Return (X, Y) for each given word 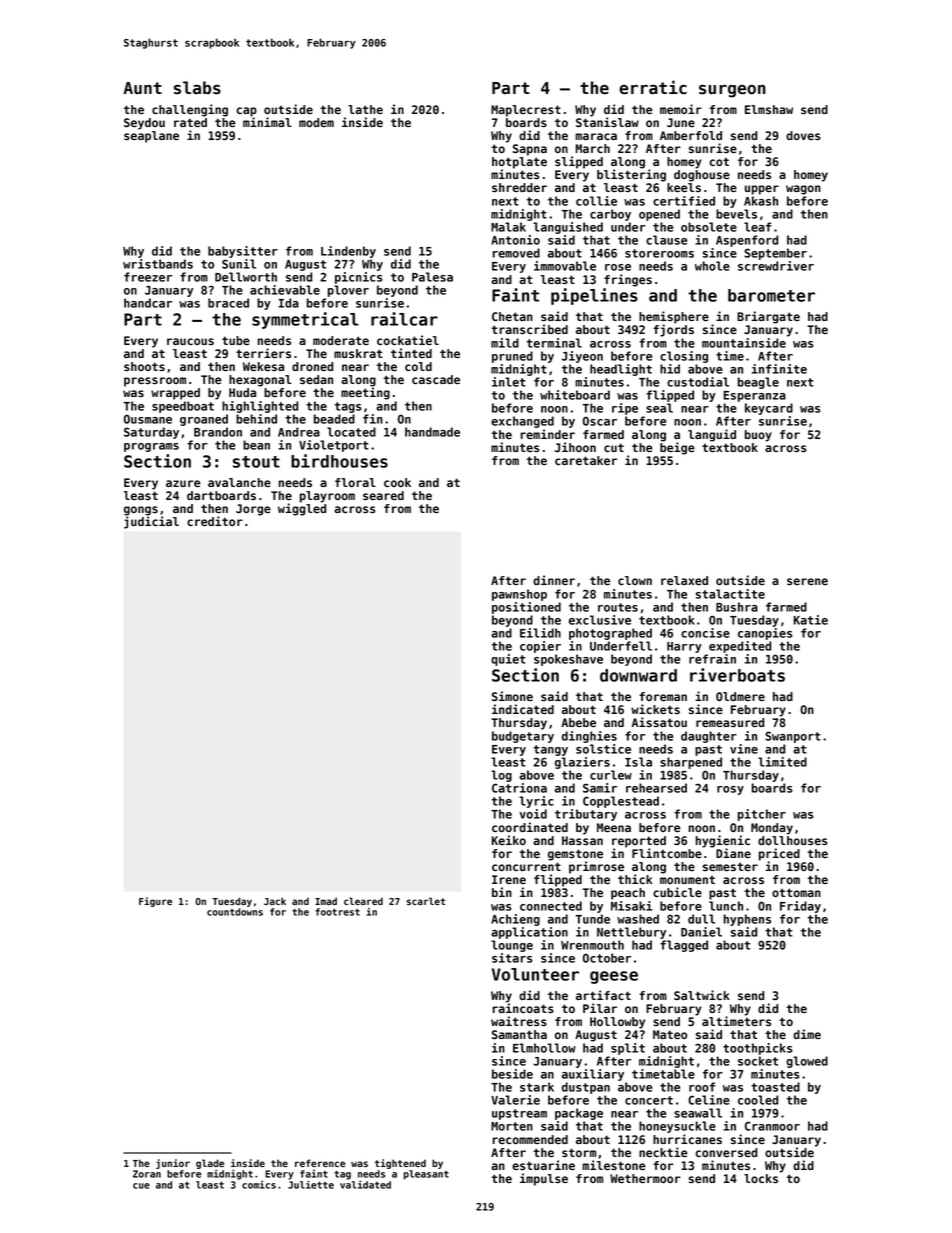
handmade (432, 432)
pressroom (155, 382)
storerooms (659, 253)
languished (568, 228)
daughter (709, 737)
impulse (544, 1179)
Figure (155, 902)
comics (259, 1184)
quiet (508, 660)
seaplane (151, 137)
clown (635, 580)
